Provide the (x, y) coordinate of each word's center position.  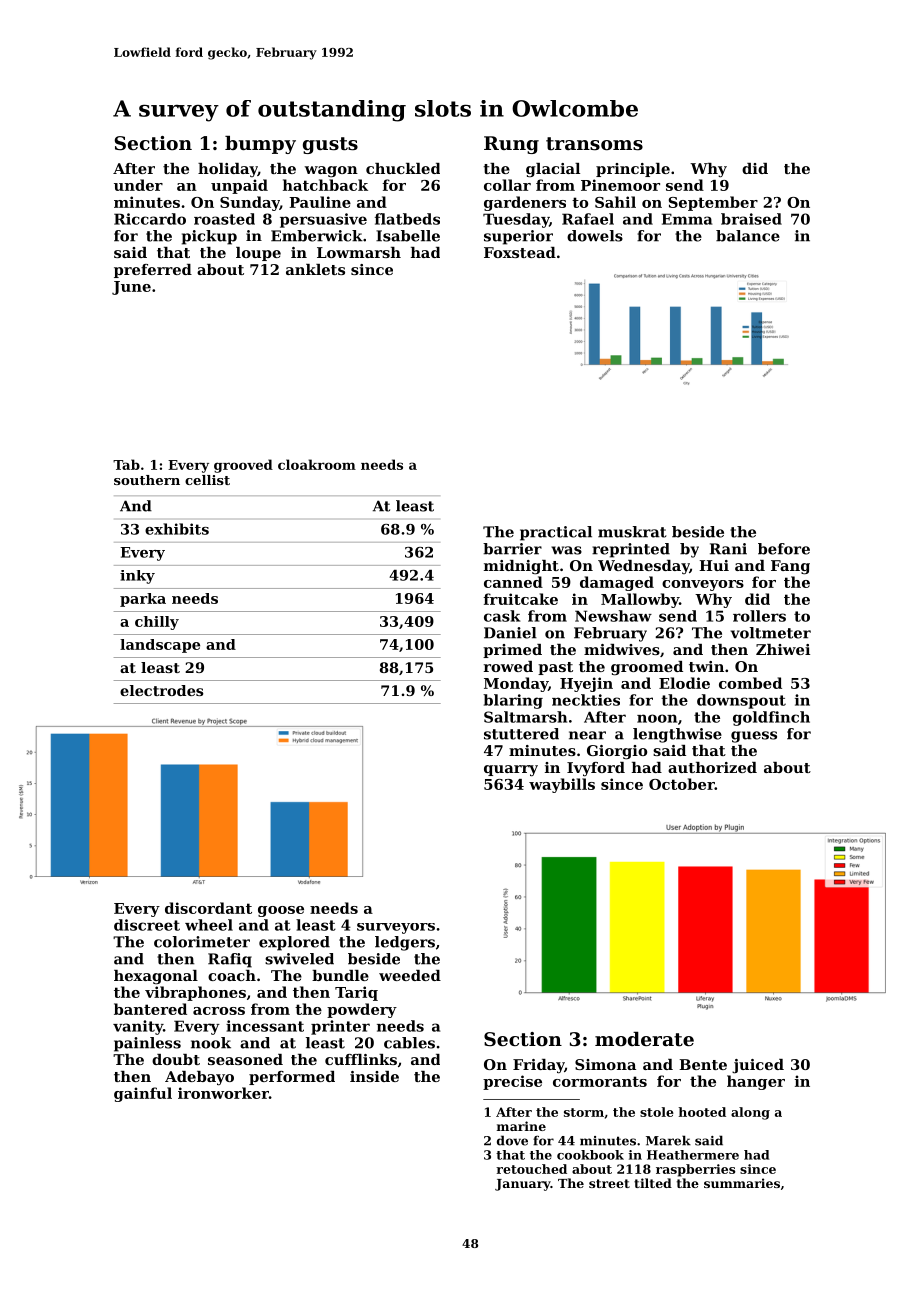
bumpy (260, 145)
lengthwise (677, 735)
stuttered (521, 734)
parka (143, 600)
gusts (330, 145)
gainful (143, 1094)
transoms (594, 143)
